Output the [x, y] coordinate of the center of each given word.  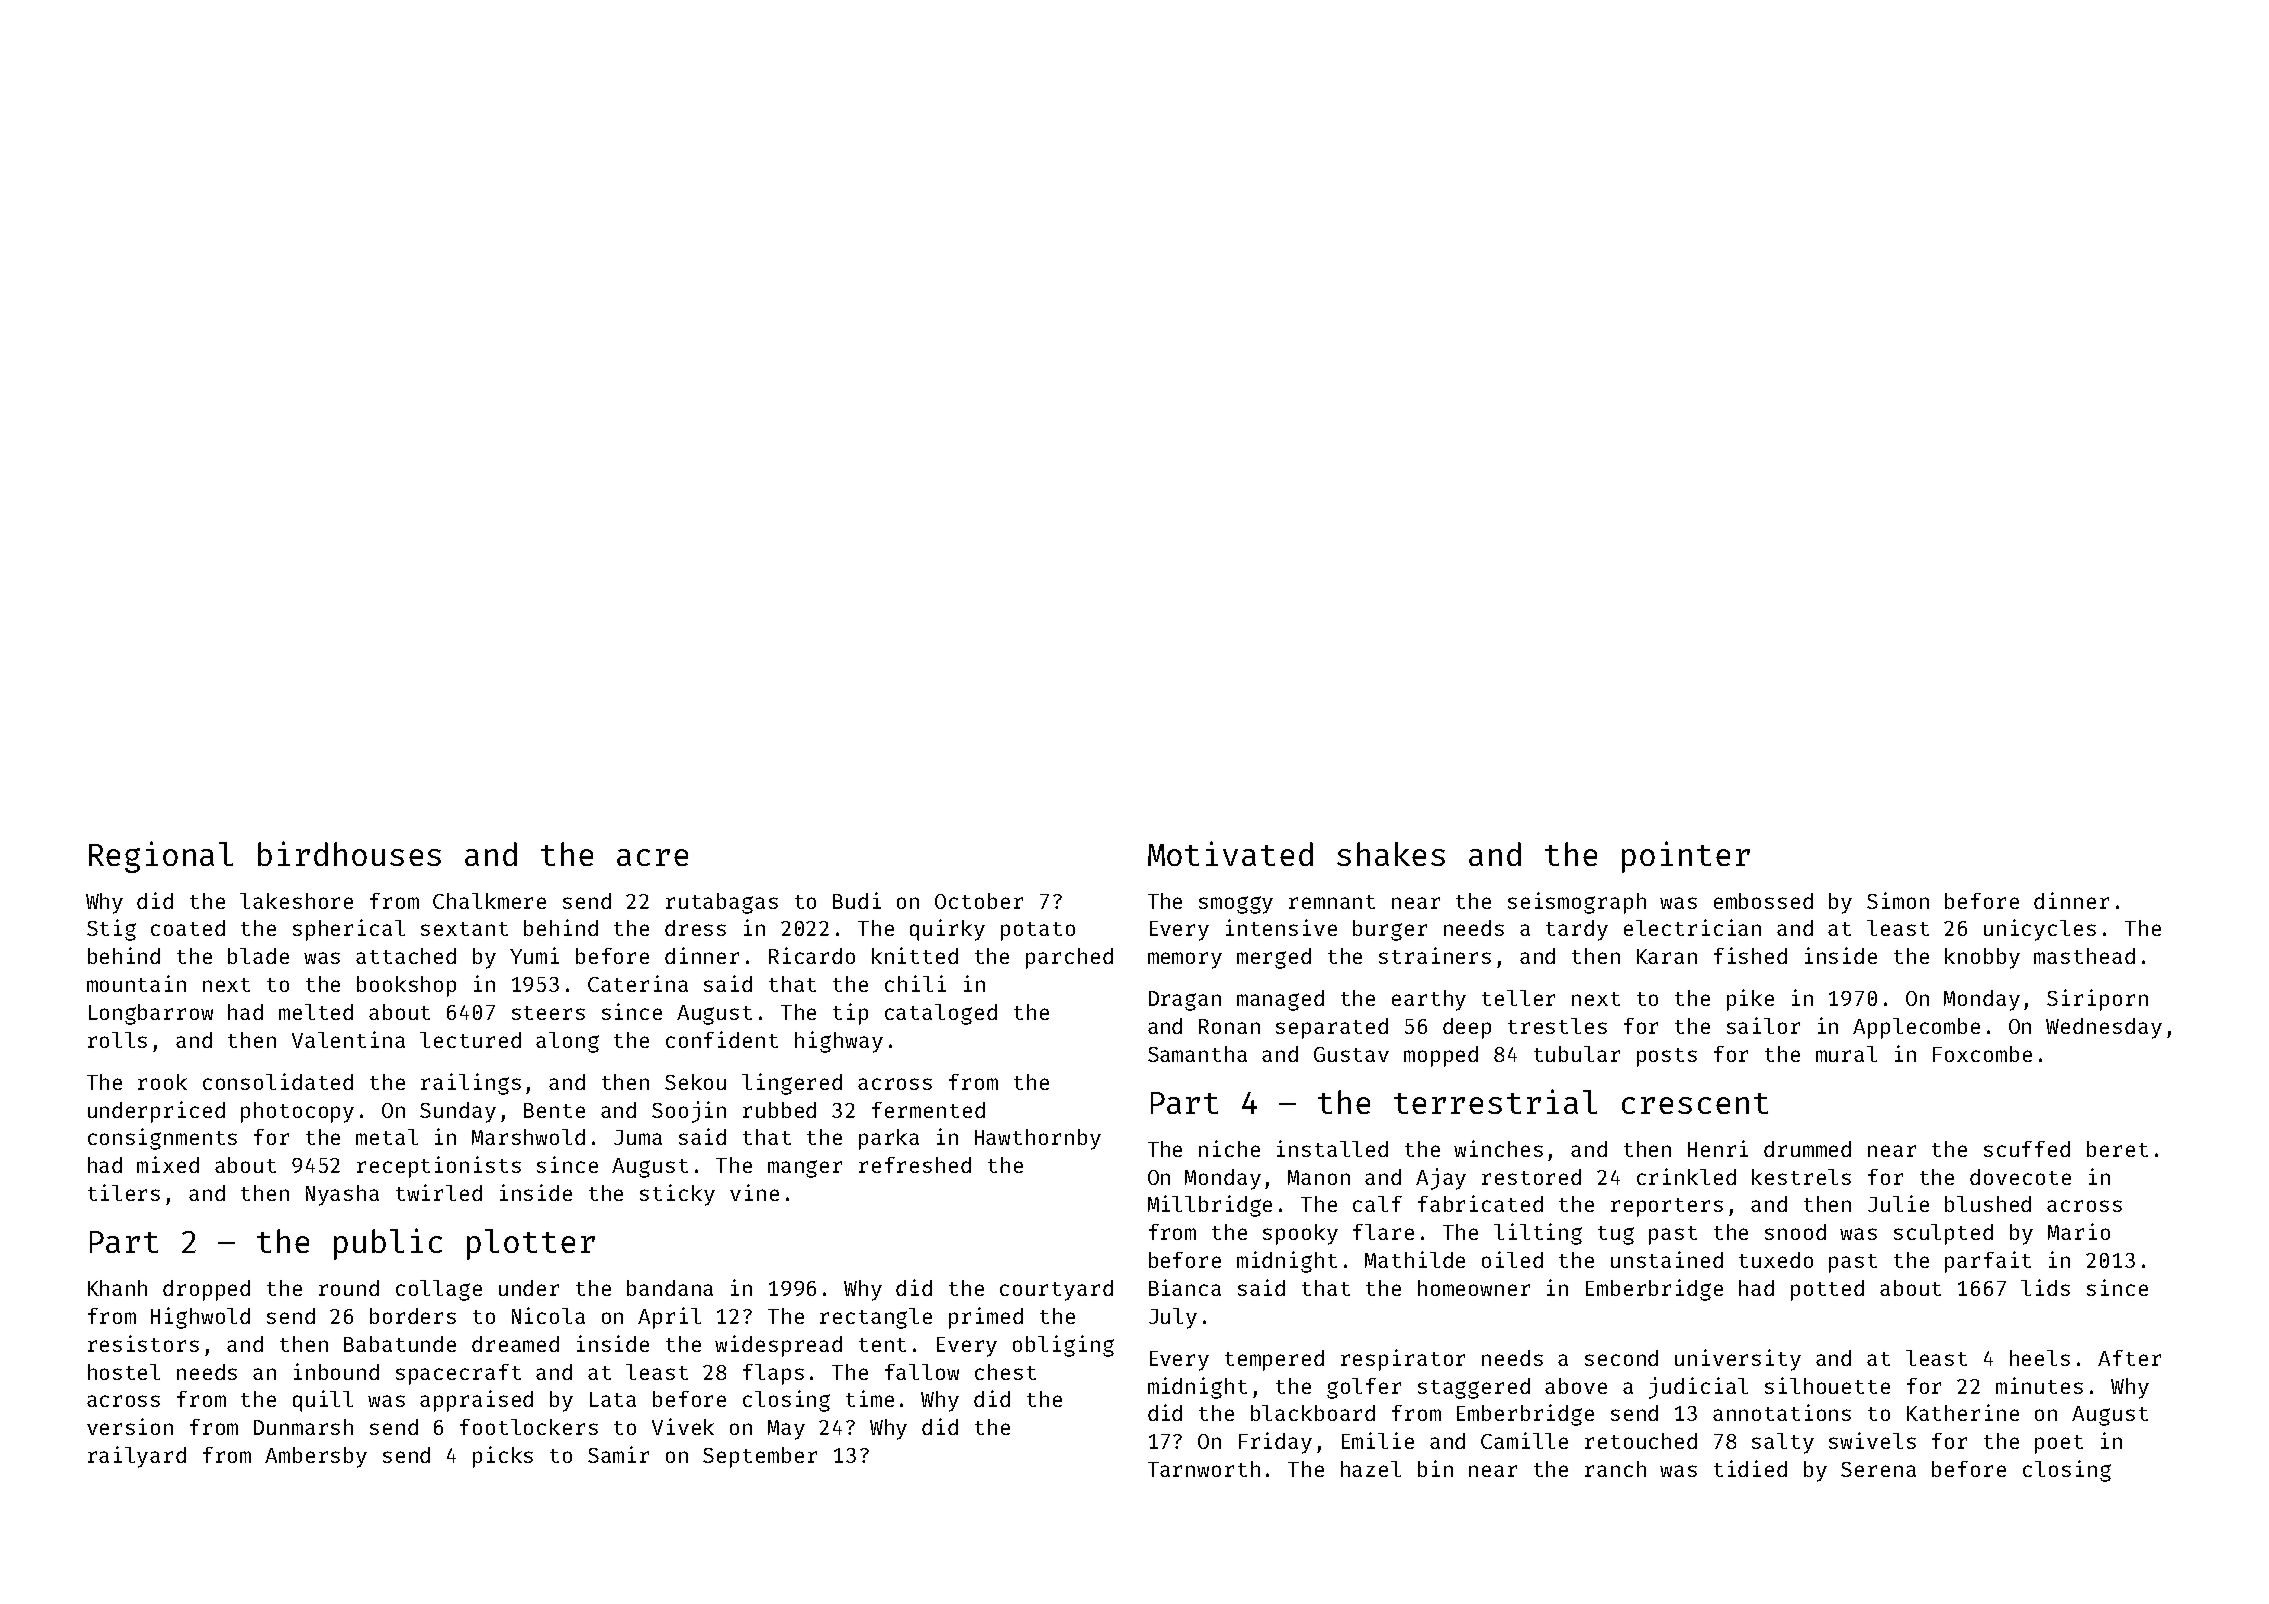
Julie [1898, 1203]
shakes [1391, 854]
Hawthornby [1038, 1139]
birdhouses [349, 853]
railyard [137, 1457]
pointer [1686, 857]
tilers [124, 1192]
